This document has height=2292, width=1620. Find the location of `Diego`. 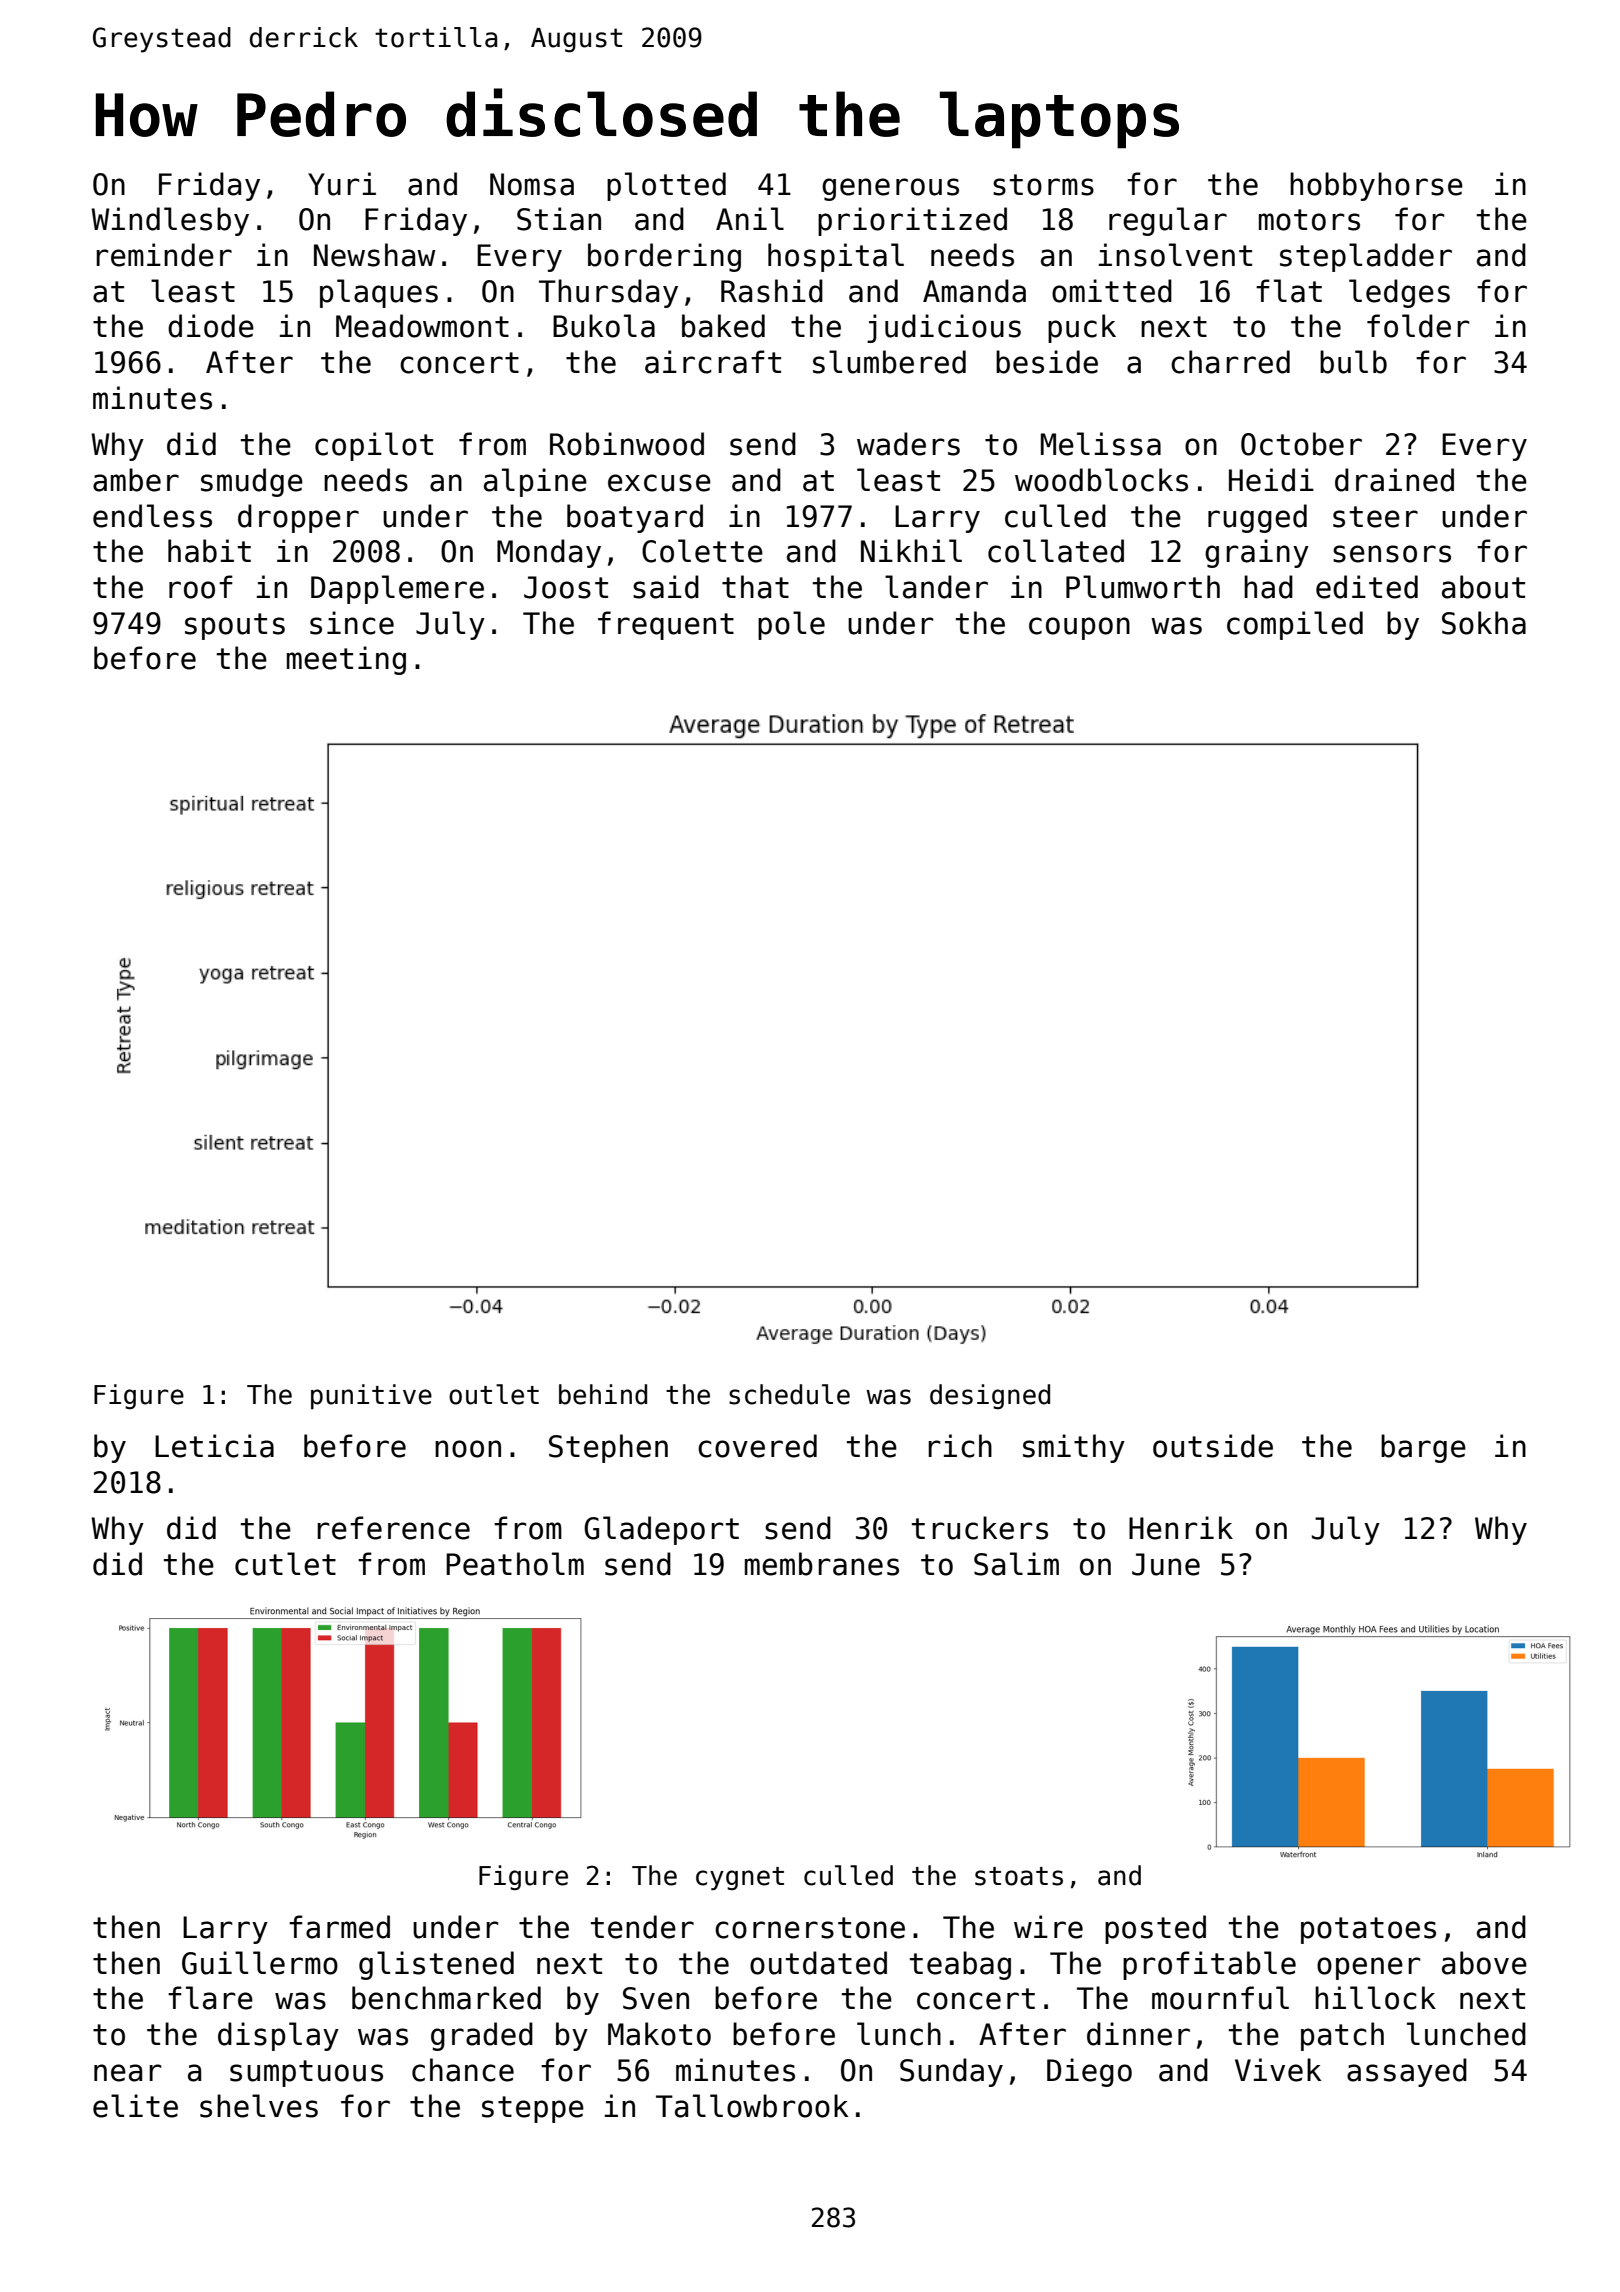

Diego is located at coordinates (1089, 2072).
